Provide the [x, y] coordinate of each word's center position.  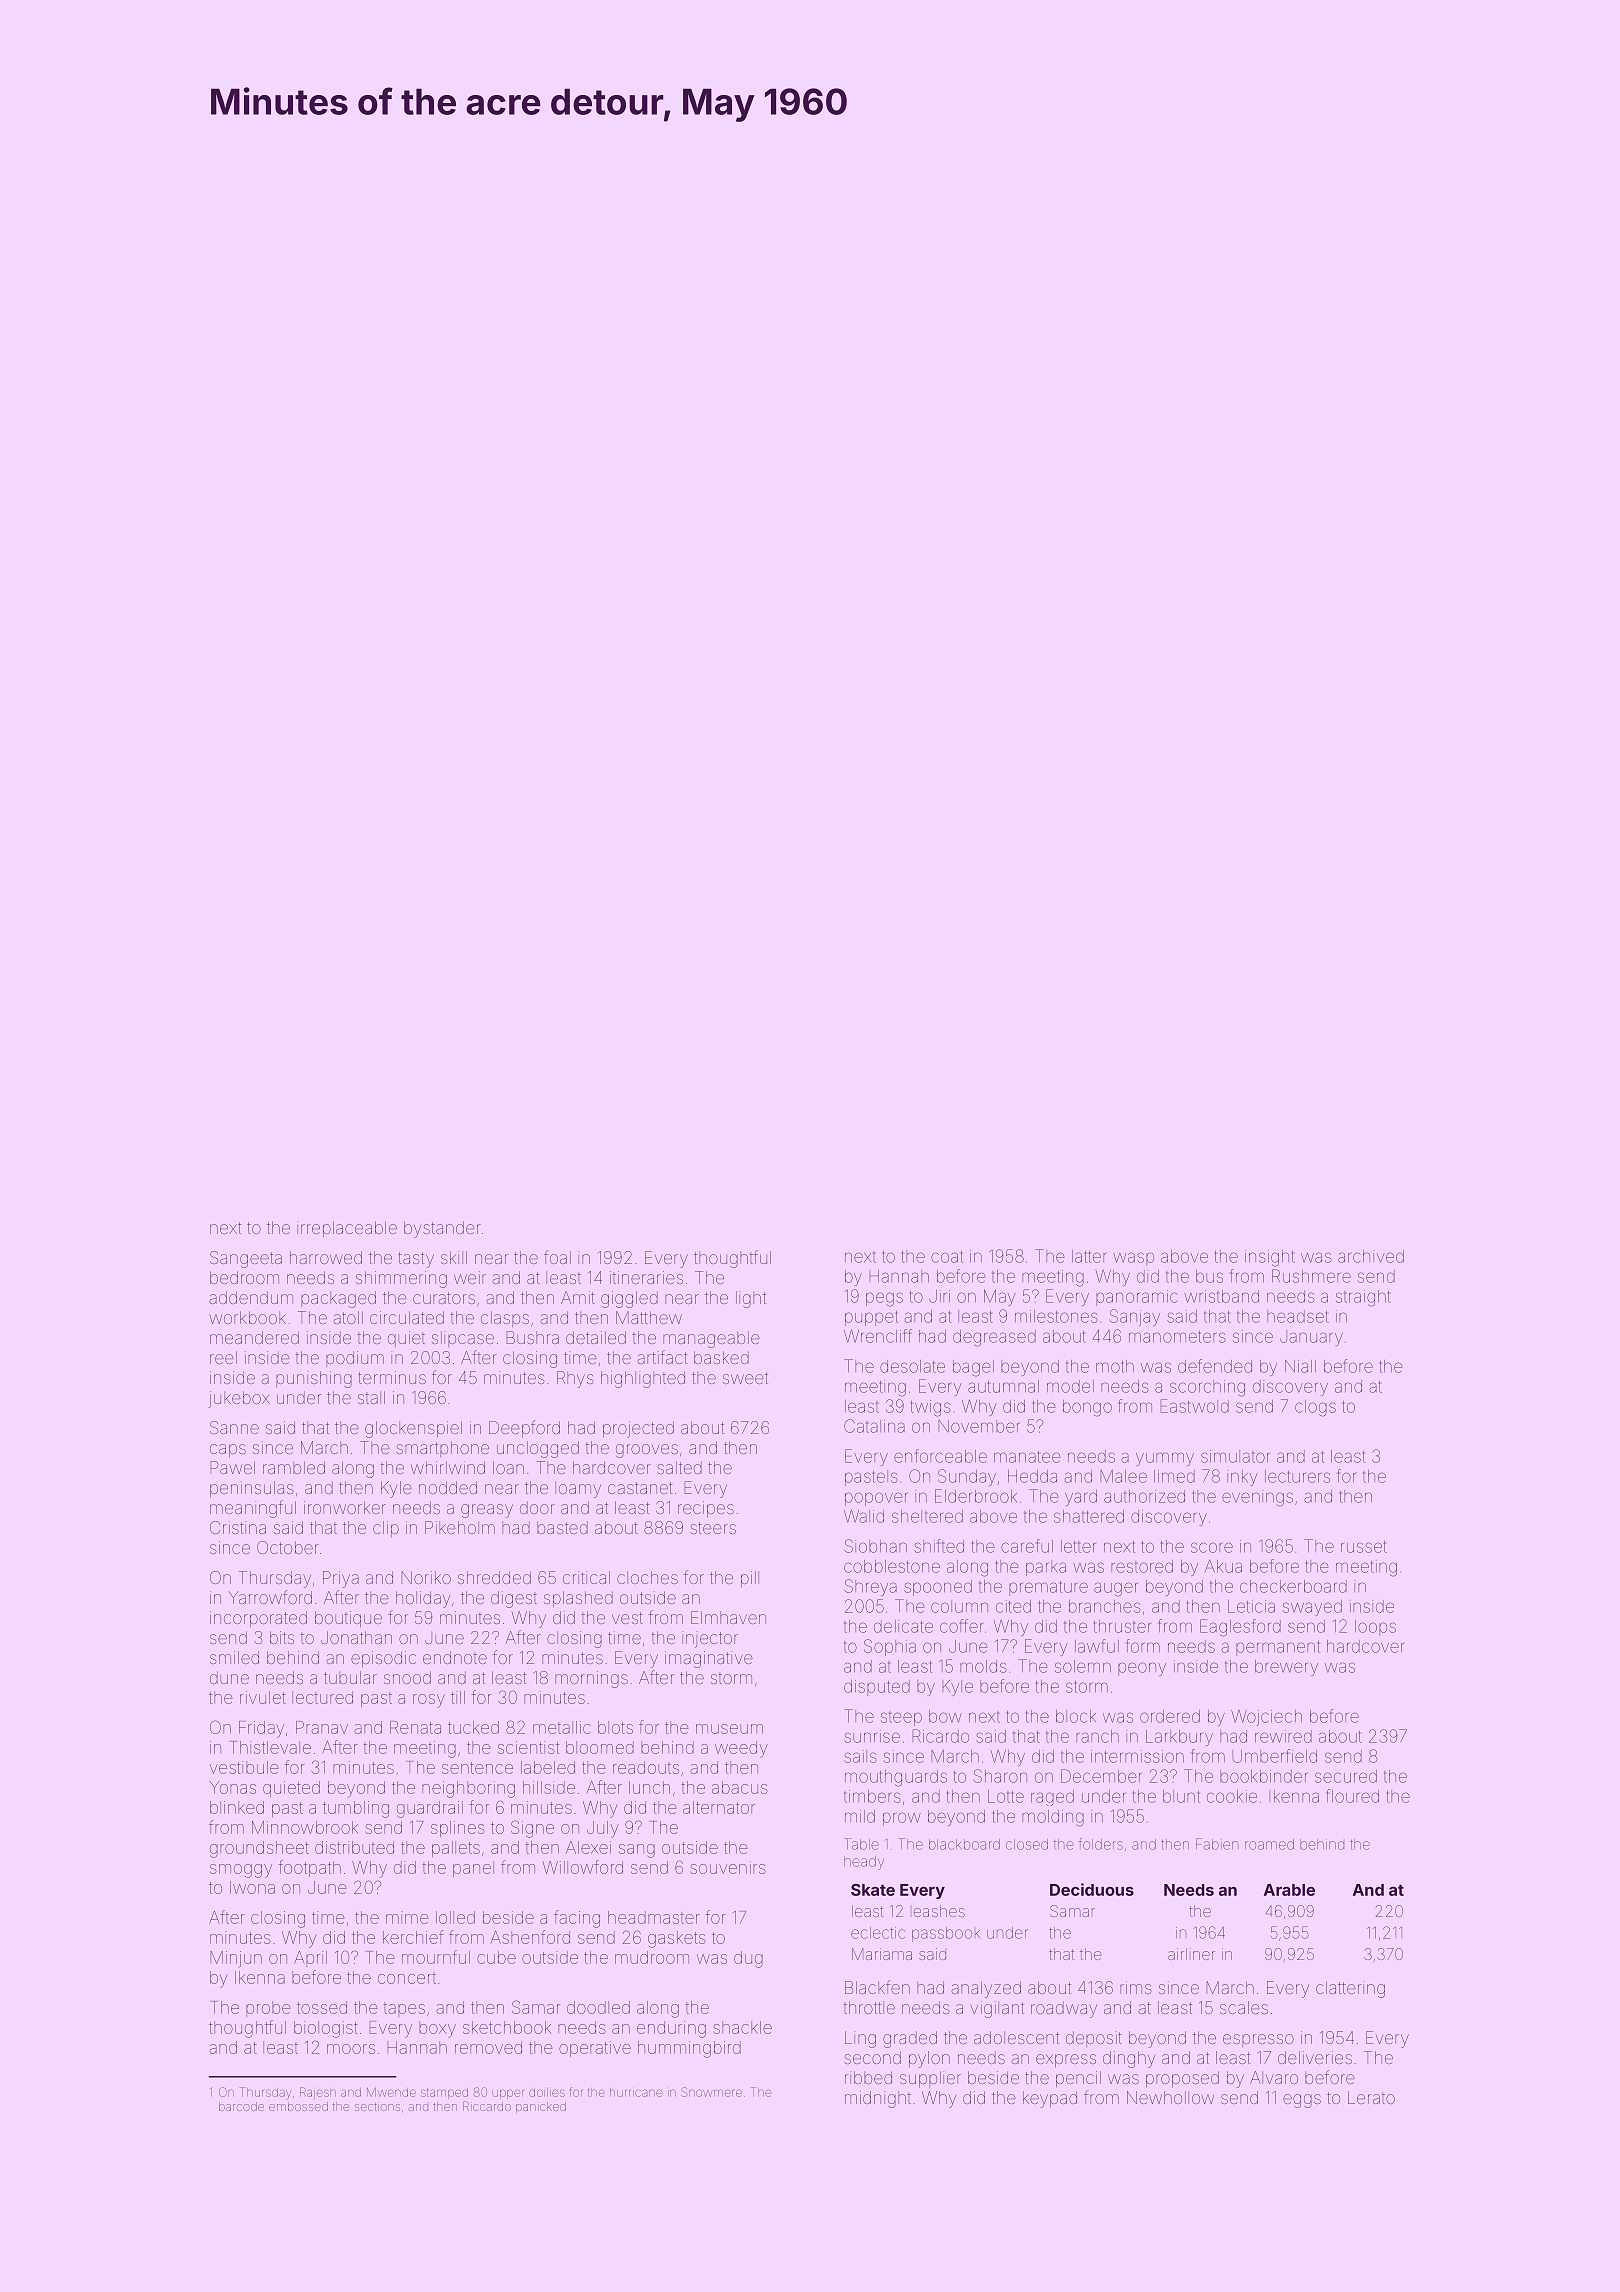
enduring [671, 2029]
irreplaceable [347, 1229]
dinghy [1129, 2059]
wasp [1133, 1259]
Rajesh [318, 2093]
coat [947, 1257]
